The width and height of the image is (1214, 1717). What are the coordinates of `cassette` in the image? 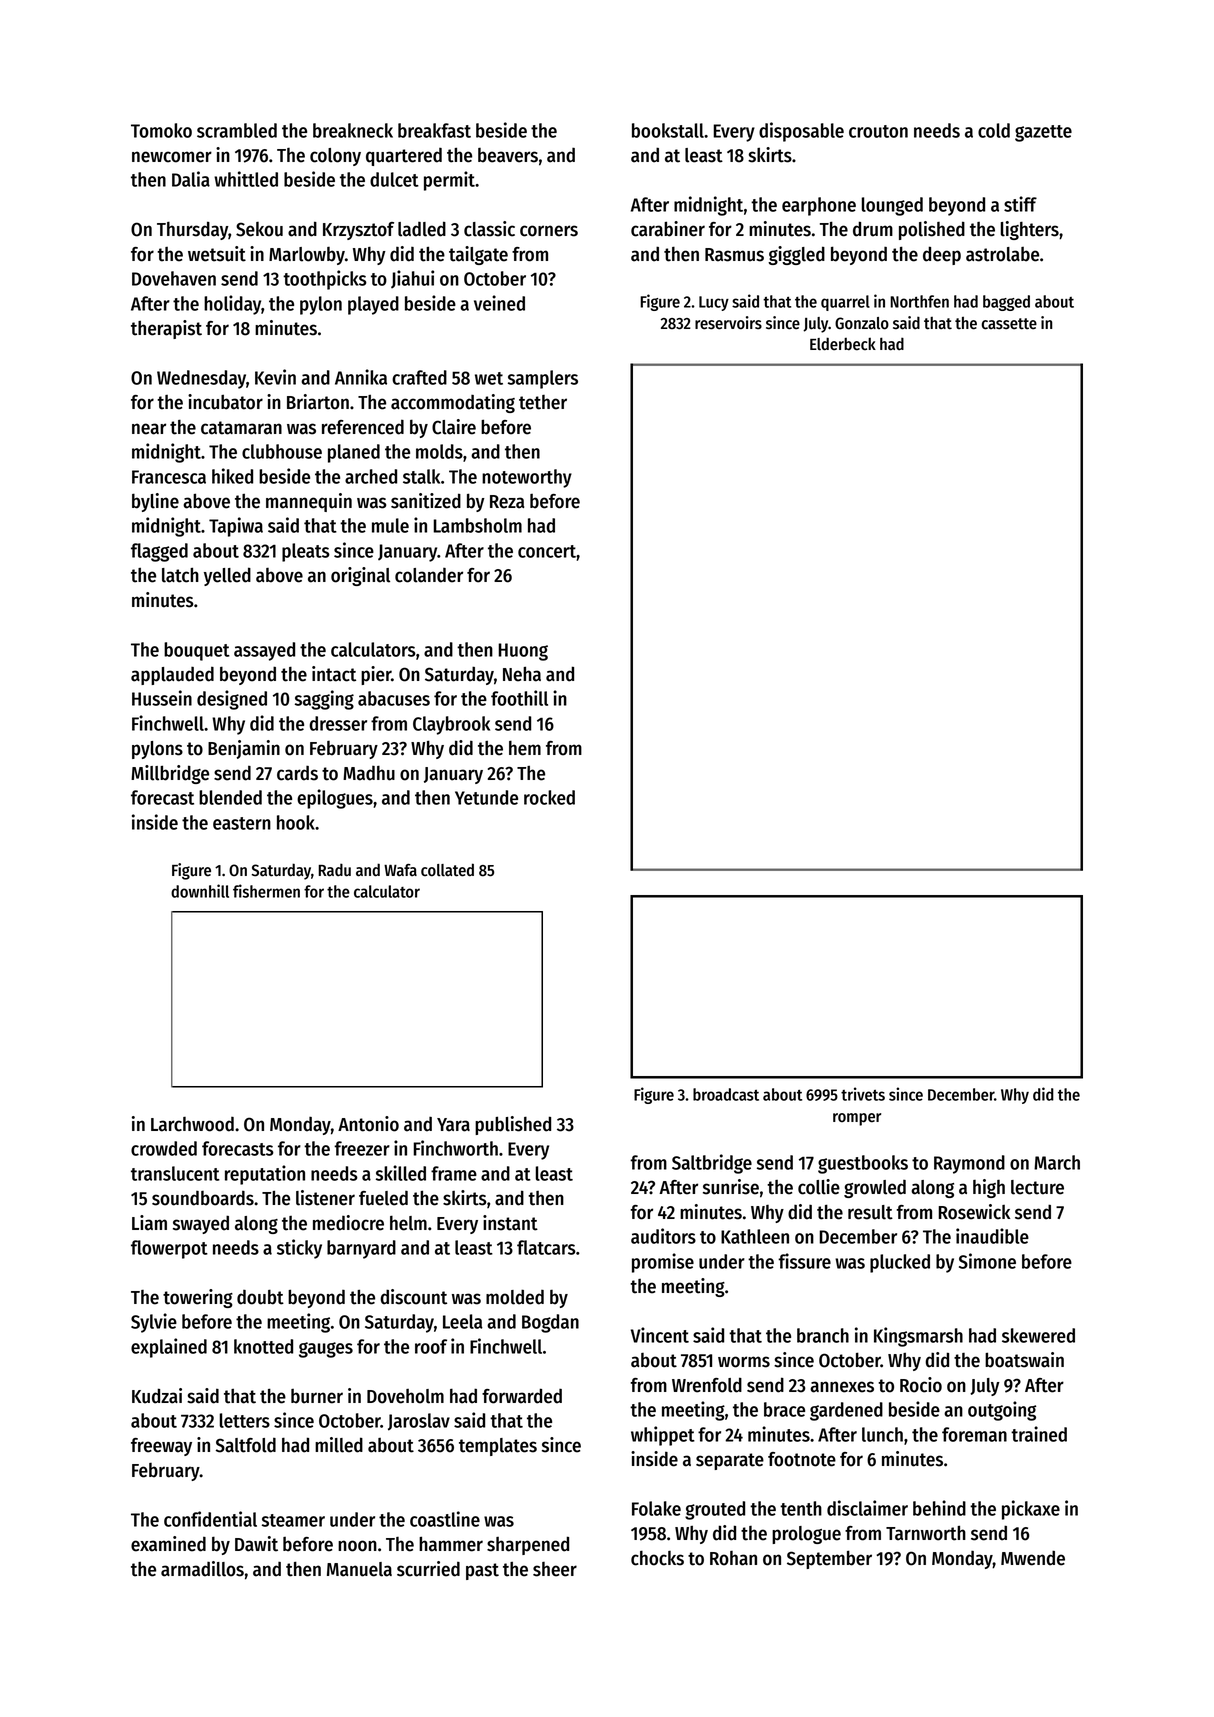 It's located at (1009, 324).
